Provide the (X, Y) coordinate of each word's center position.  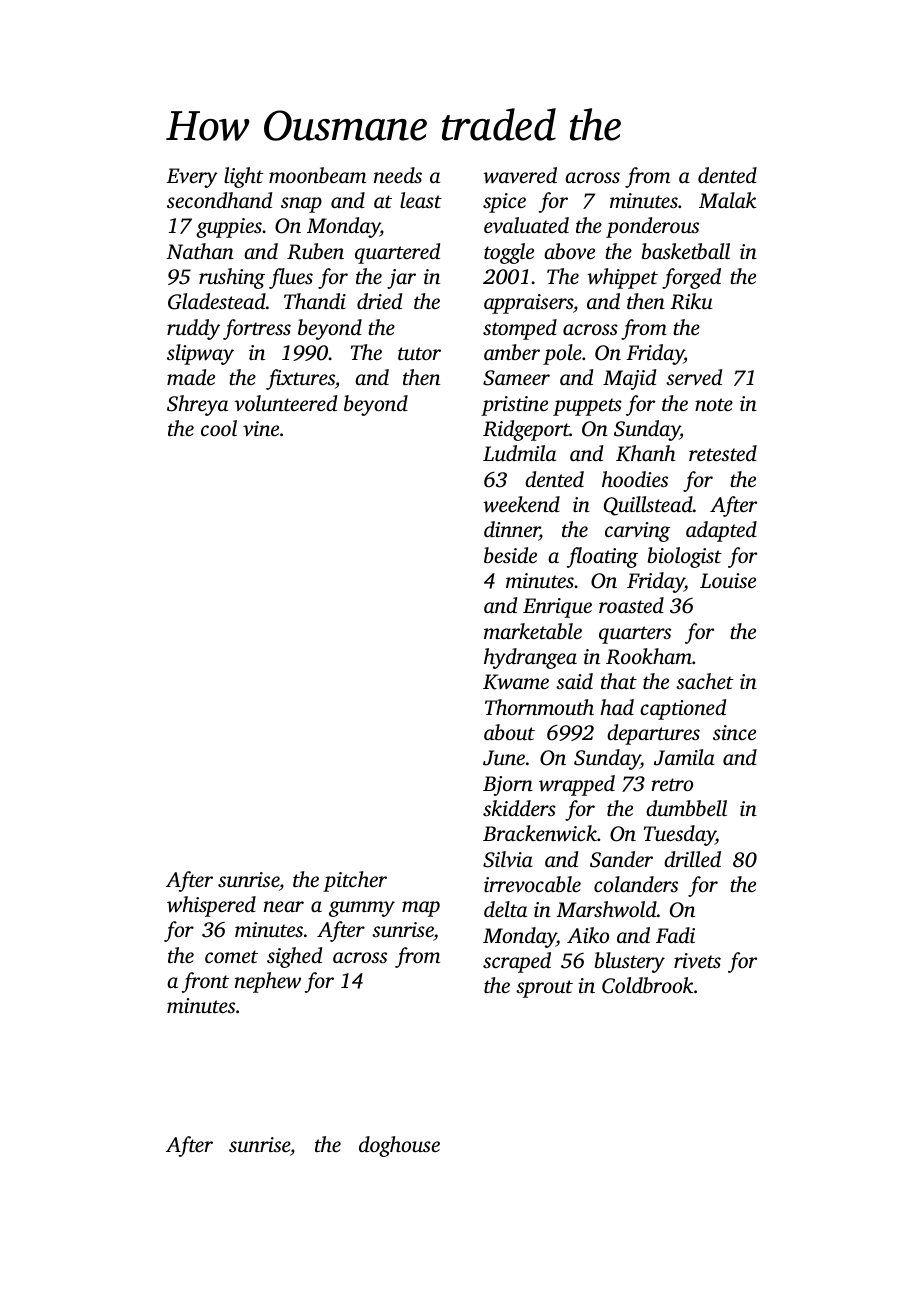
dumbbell (686, 808)
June (504, 758)
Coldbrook (648, 985)
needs (398, 175)
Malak (728, 200)
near (284, 906)
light (243, 177)
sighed (294, 957)
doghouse (399, 1146)
